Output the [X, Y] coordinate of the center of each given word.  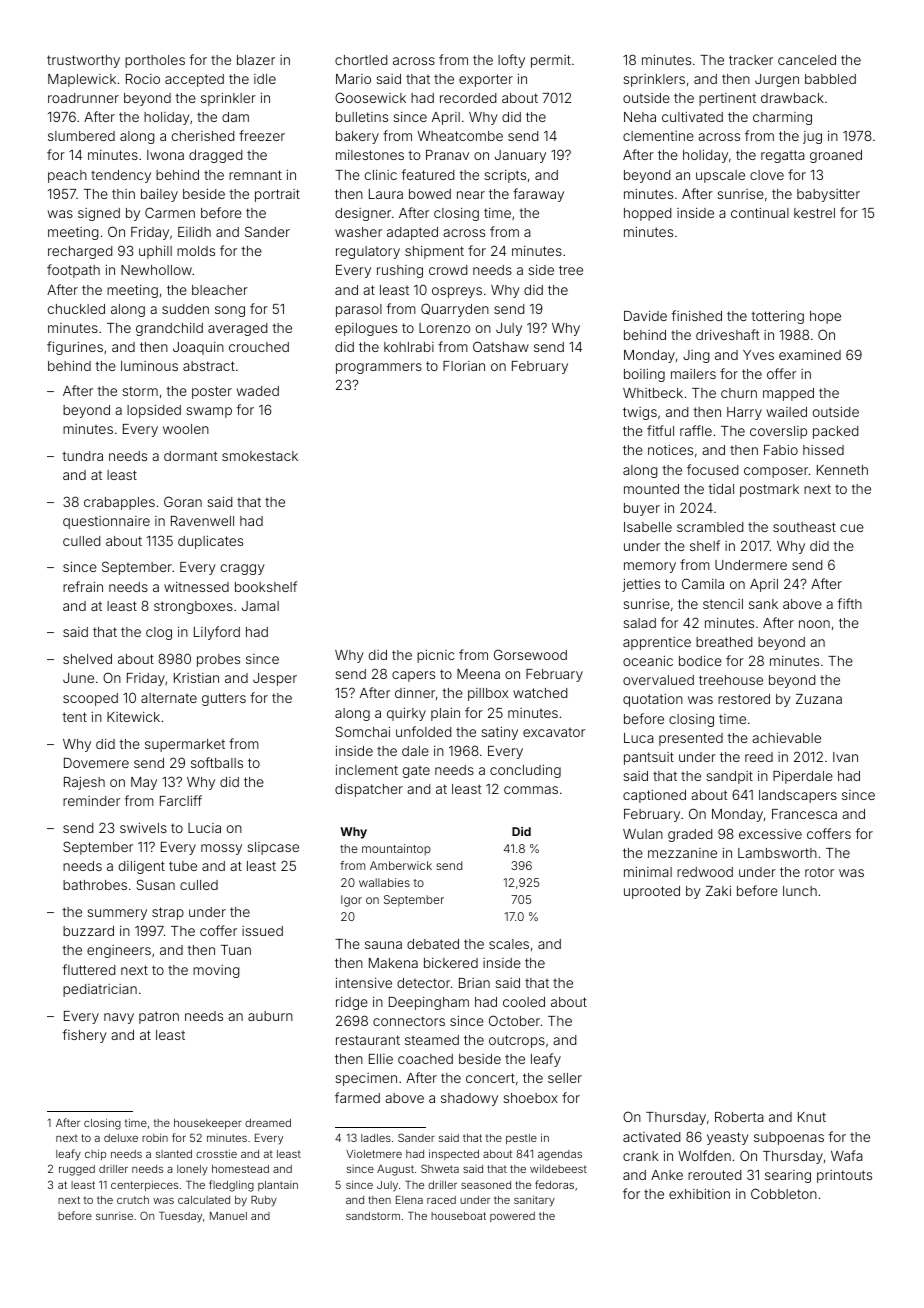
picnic [436, 656]
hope [825, 317]
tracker [751, 60]
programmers [379, 368]
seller [565, 1078]
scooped [90, 699]
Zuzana [819, 699]
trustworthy [83, 61]
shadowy [469, 1099]
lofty [511, 61]
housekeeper [208, 1124]
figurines [75, 348]
